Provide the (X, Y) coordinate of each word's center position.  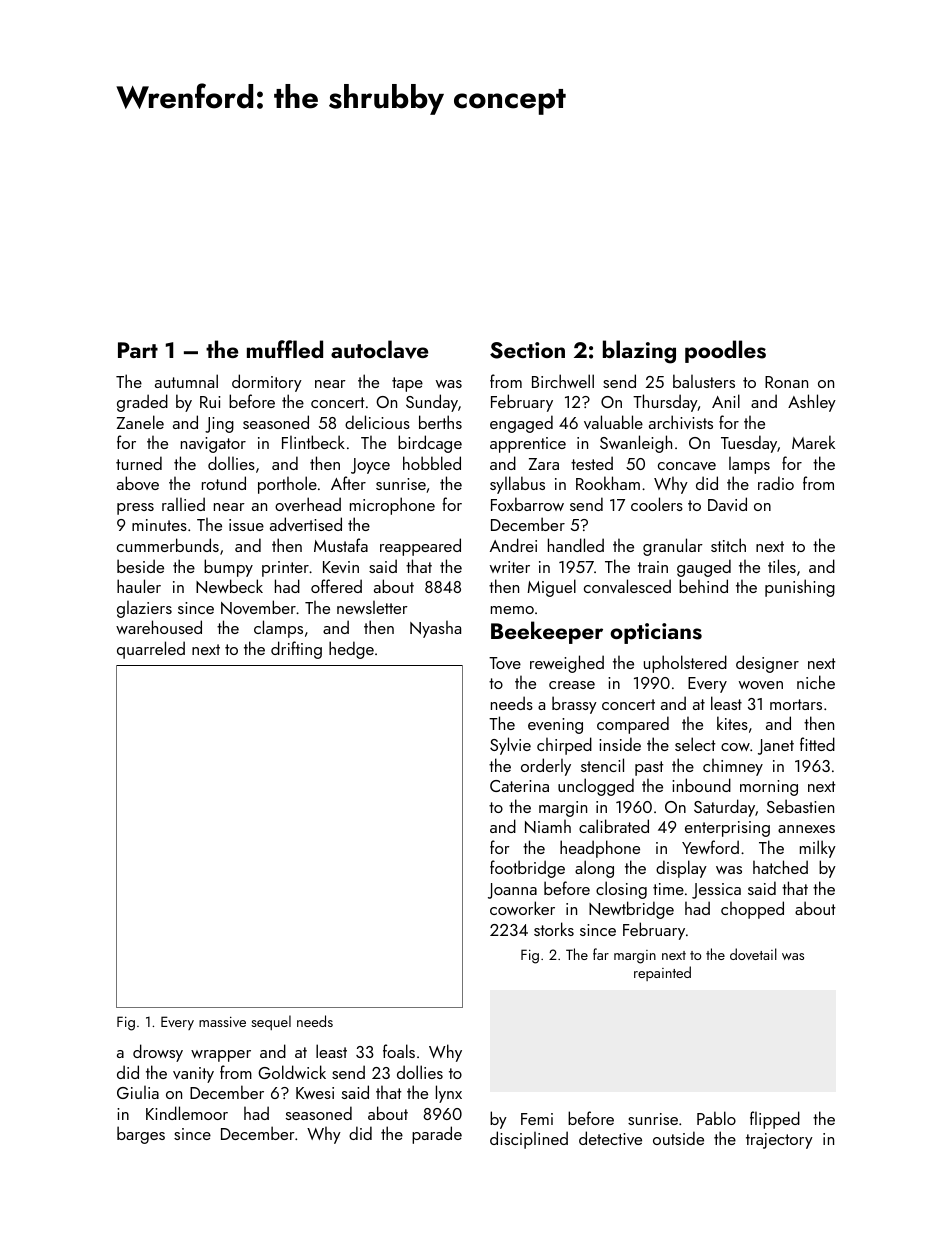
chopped (752, 910)
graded (142, 403)
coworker (522, 908)
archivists (681, 422)
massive (222, 1021)
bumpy (228, 568)
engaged (521, 424)
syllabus (517, 485)
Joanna (512, 891)
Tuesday (749, 444)
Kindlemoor (187, 1113)
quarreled (151, 650)
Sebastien (800, 806)
